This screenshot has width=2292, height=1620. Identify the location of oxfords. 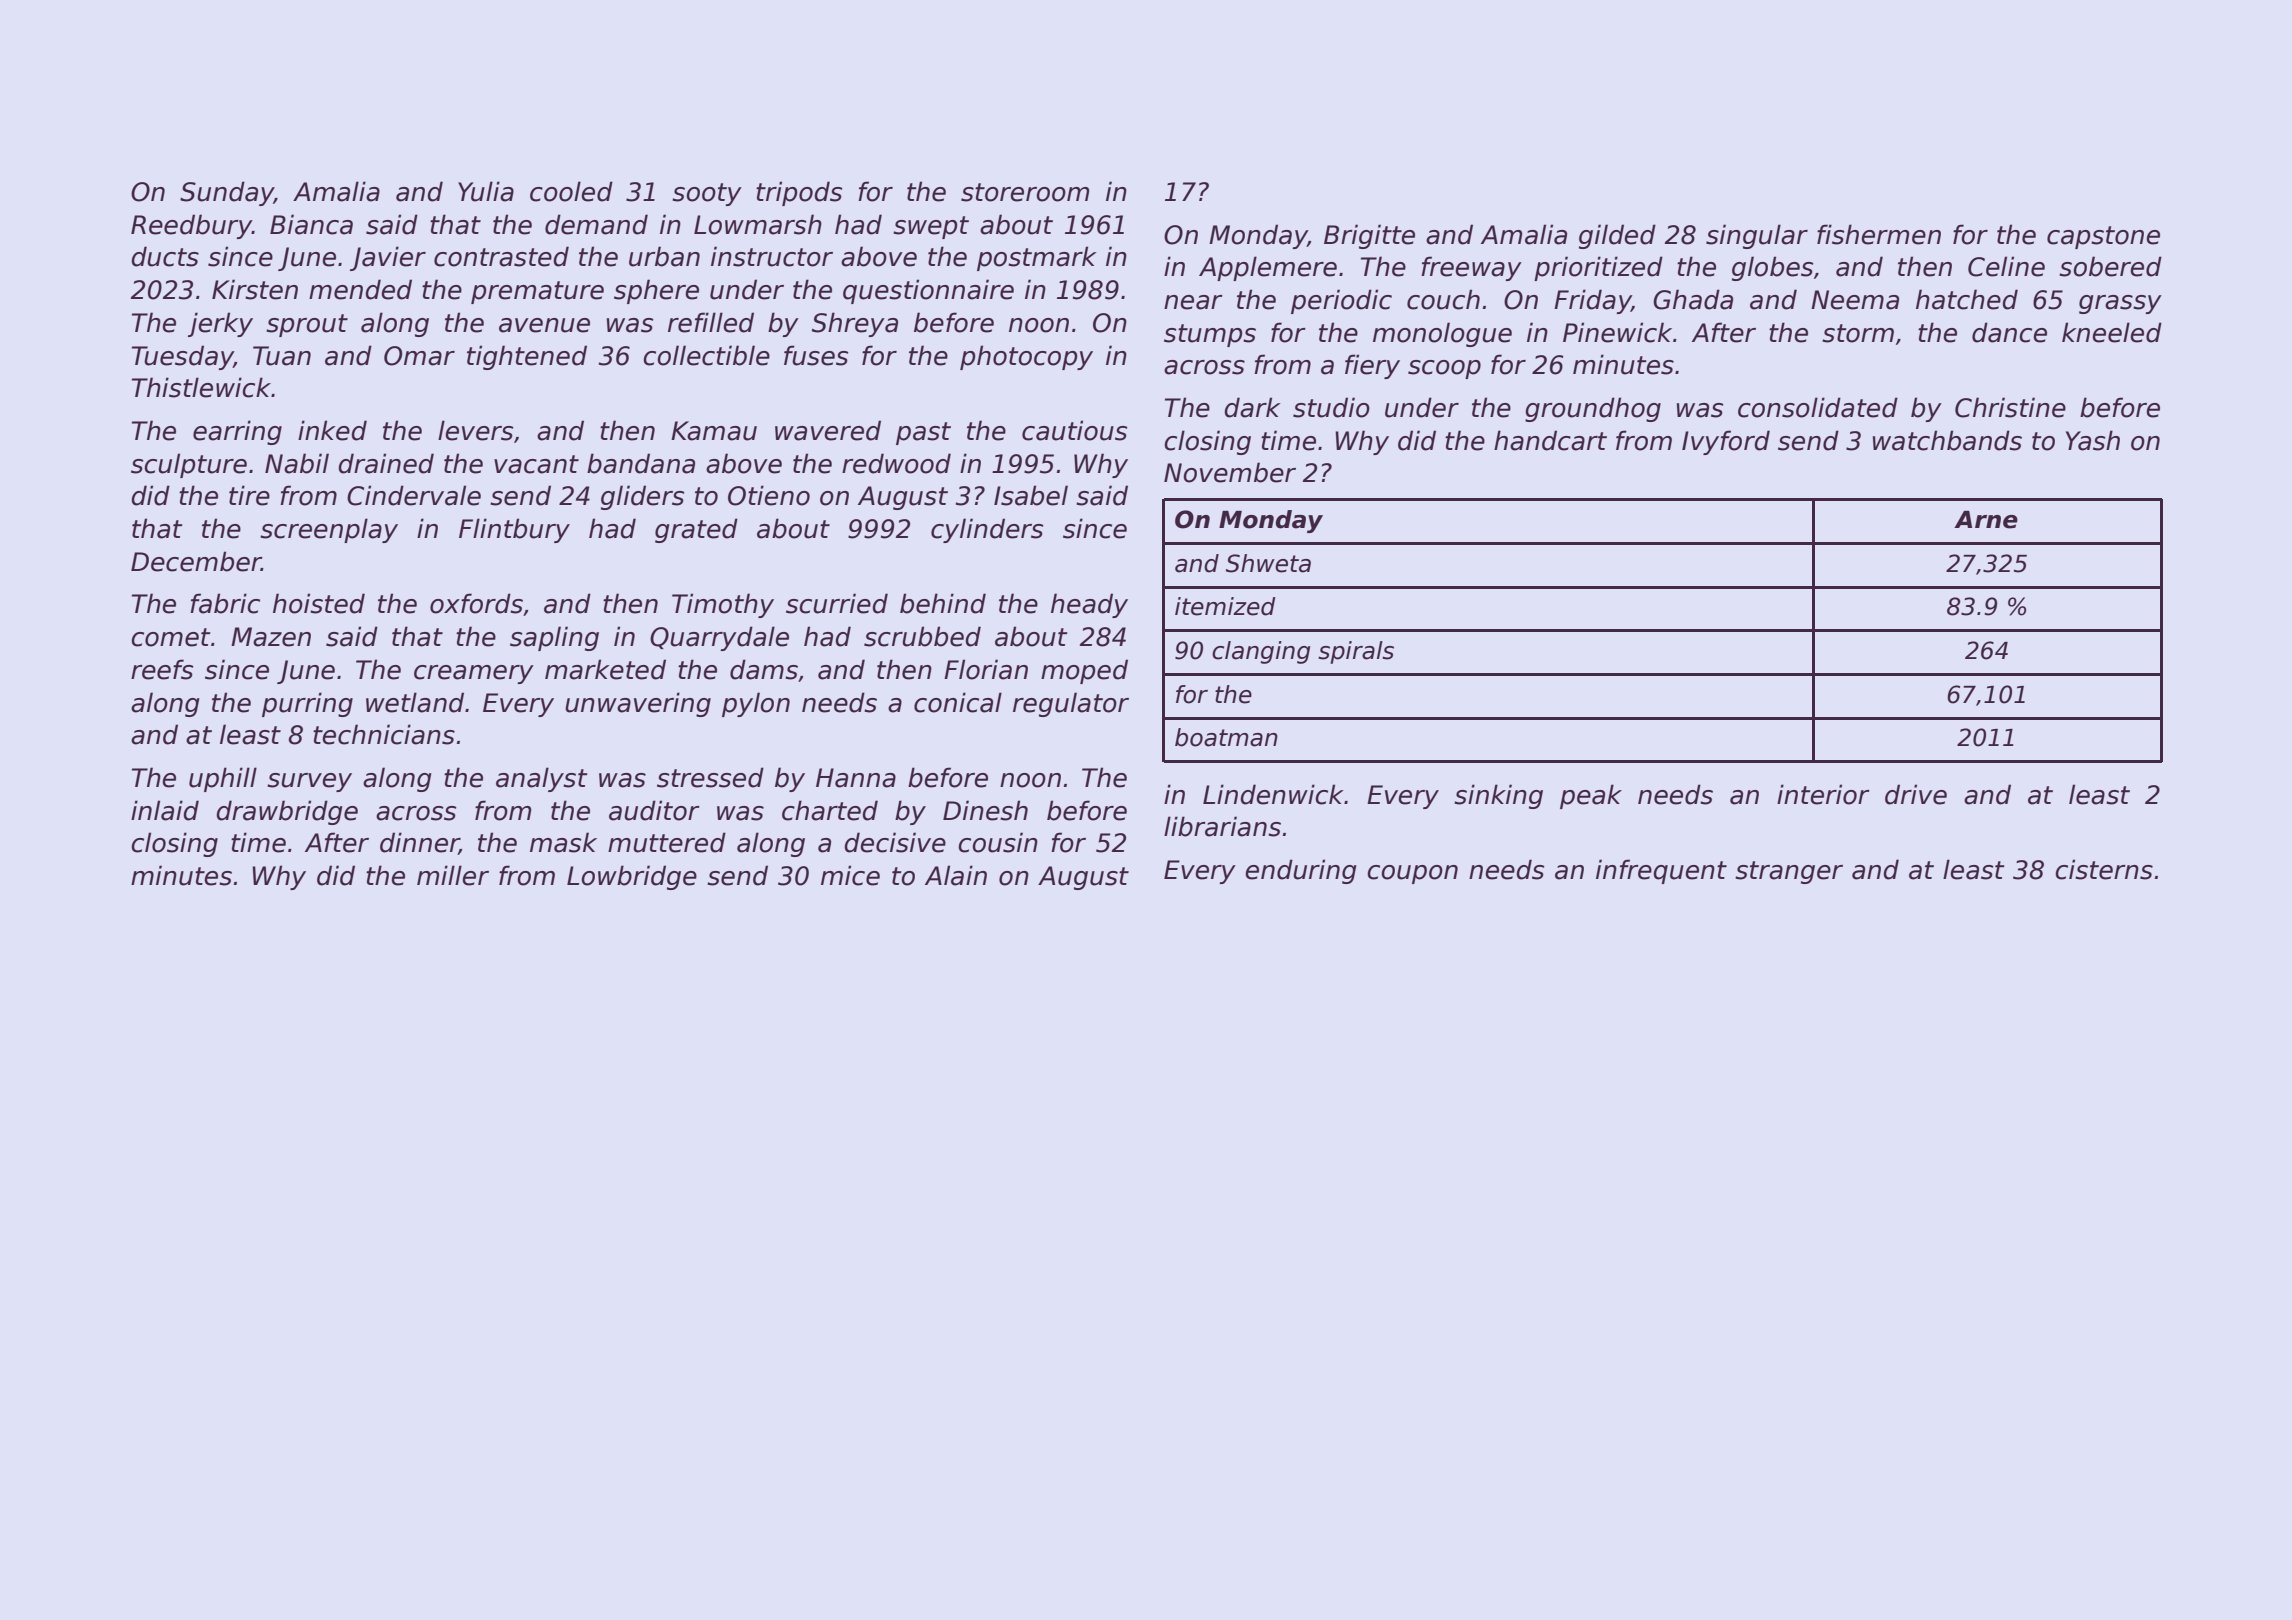
(476, 603).
